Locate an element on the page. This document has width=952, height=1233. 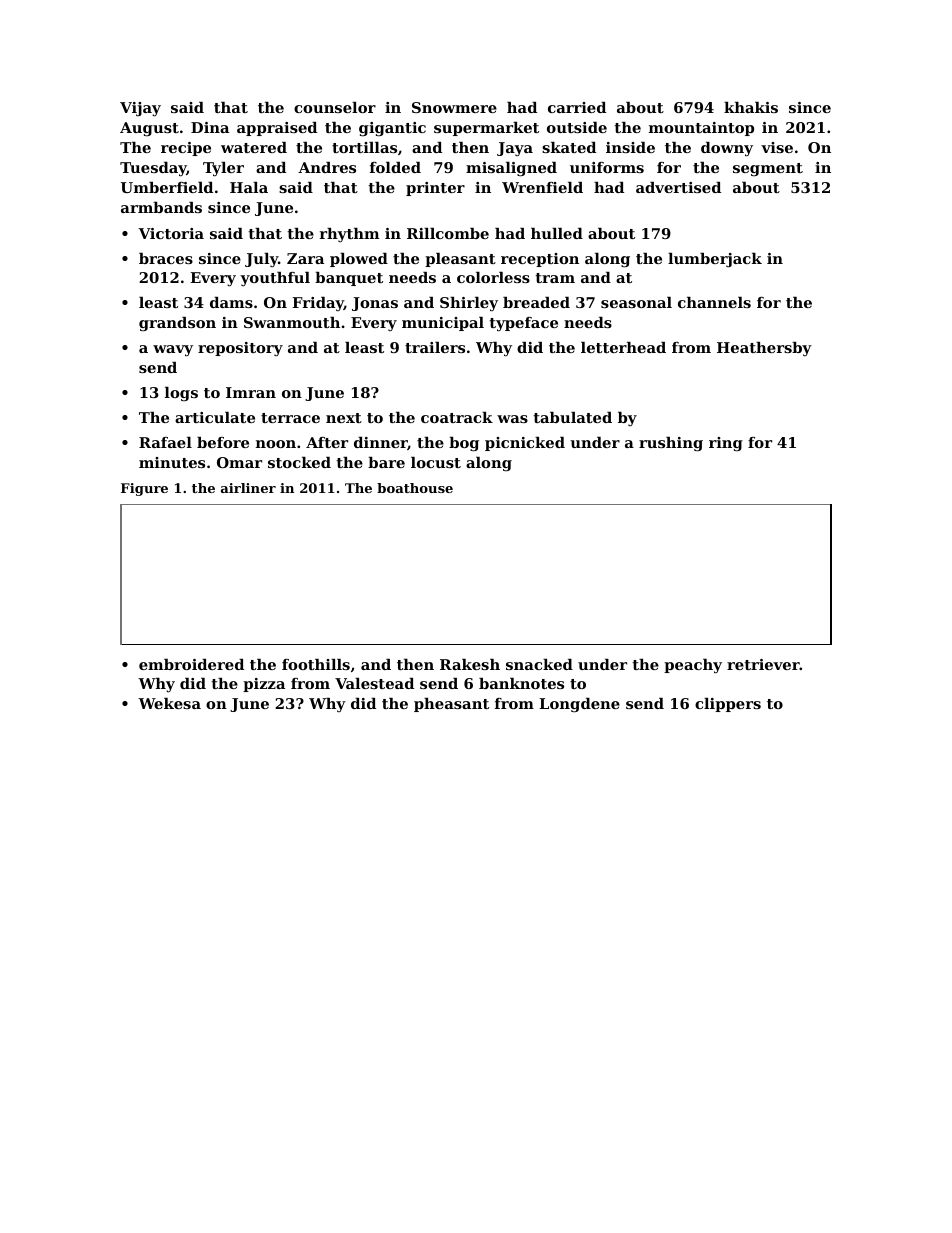
ring is located at coordinates (726, 444).
